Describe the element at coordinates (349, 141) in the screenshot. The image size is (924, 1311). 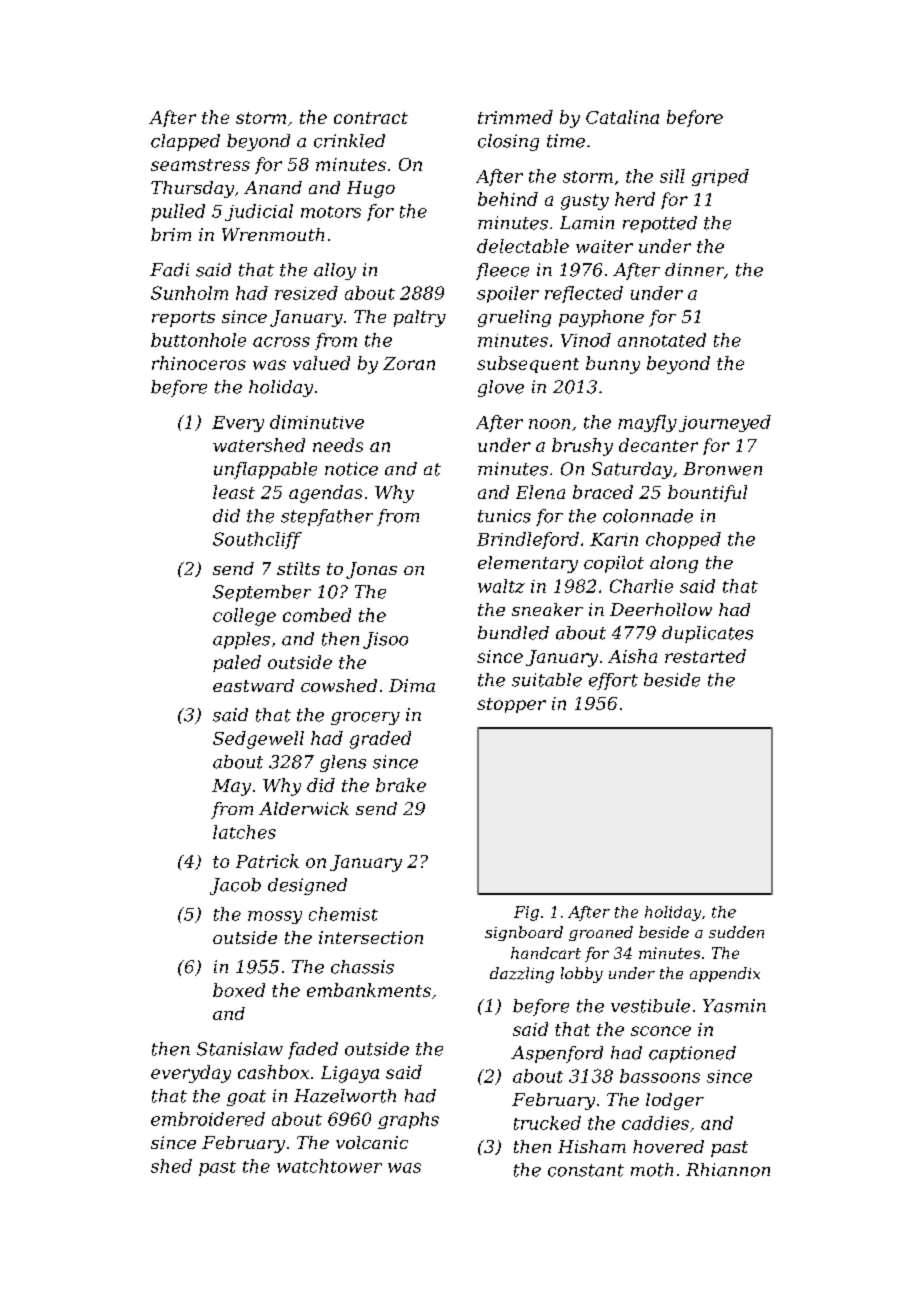
I see `crinkled` at that location.
